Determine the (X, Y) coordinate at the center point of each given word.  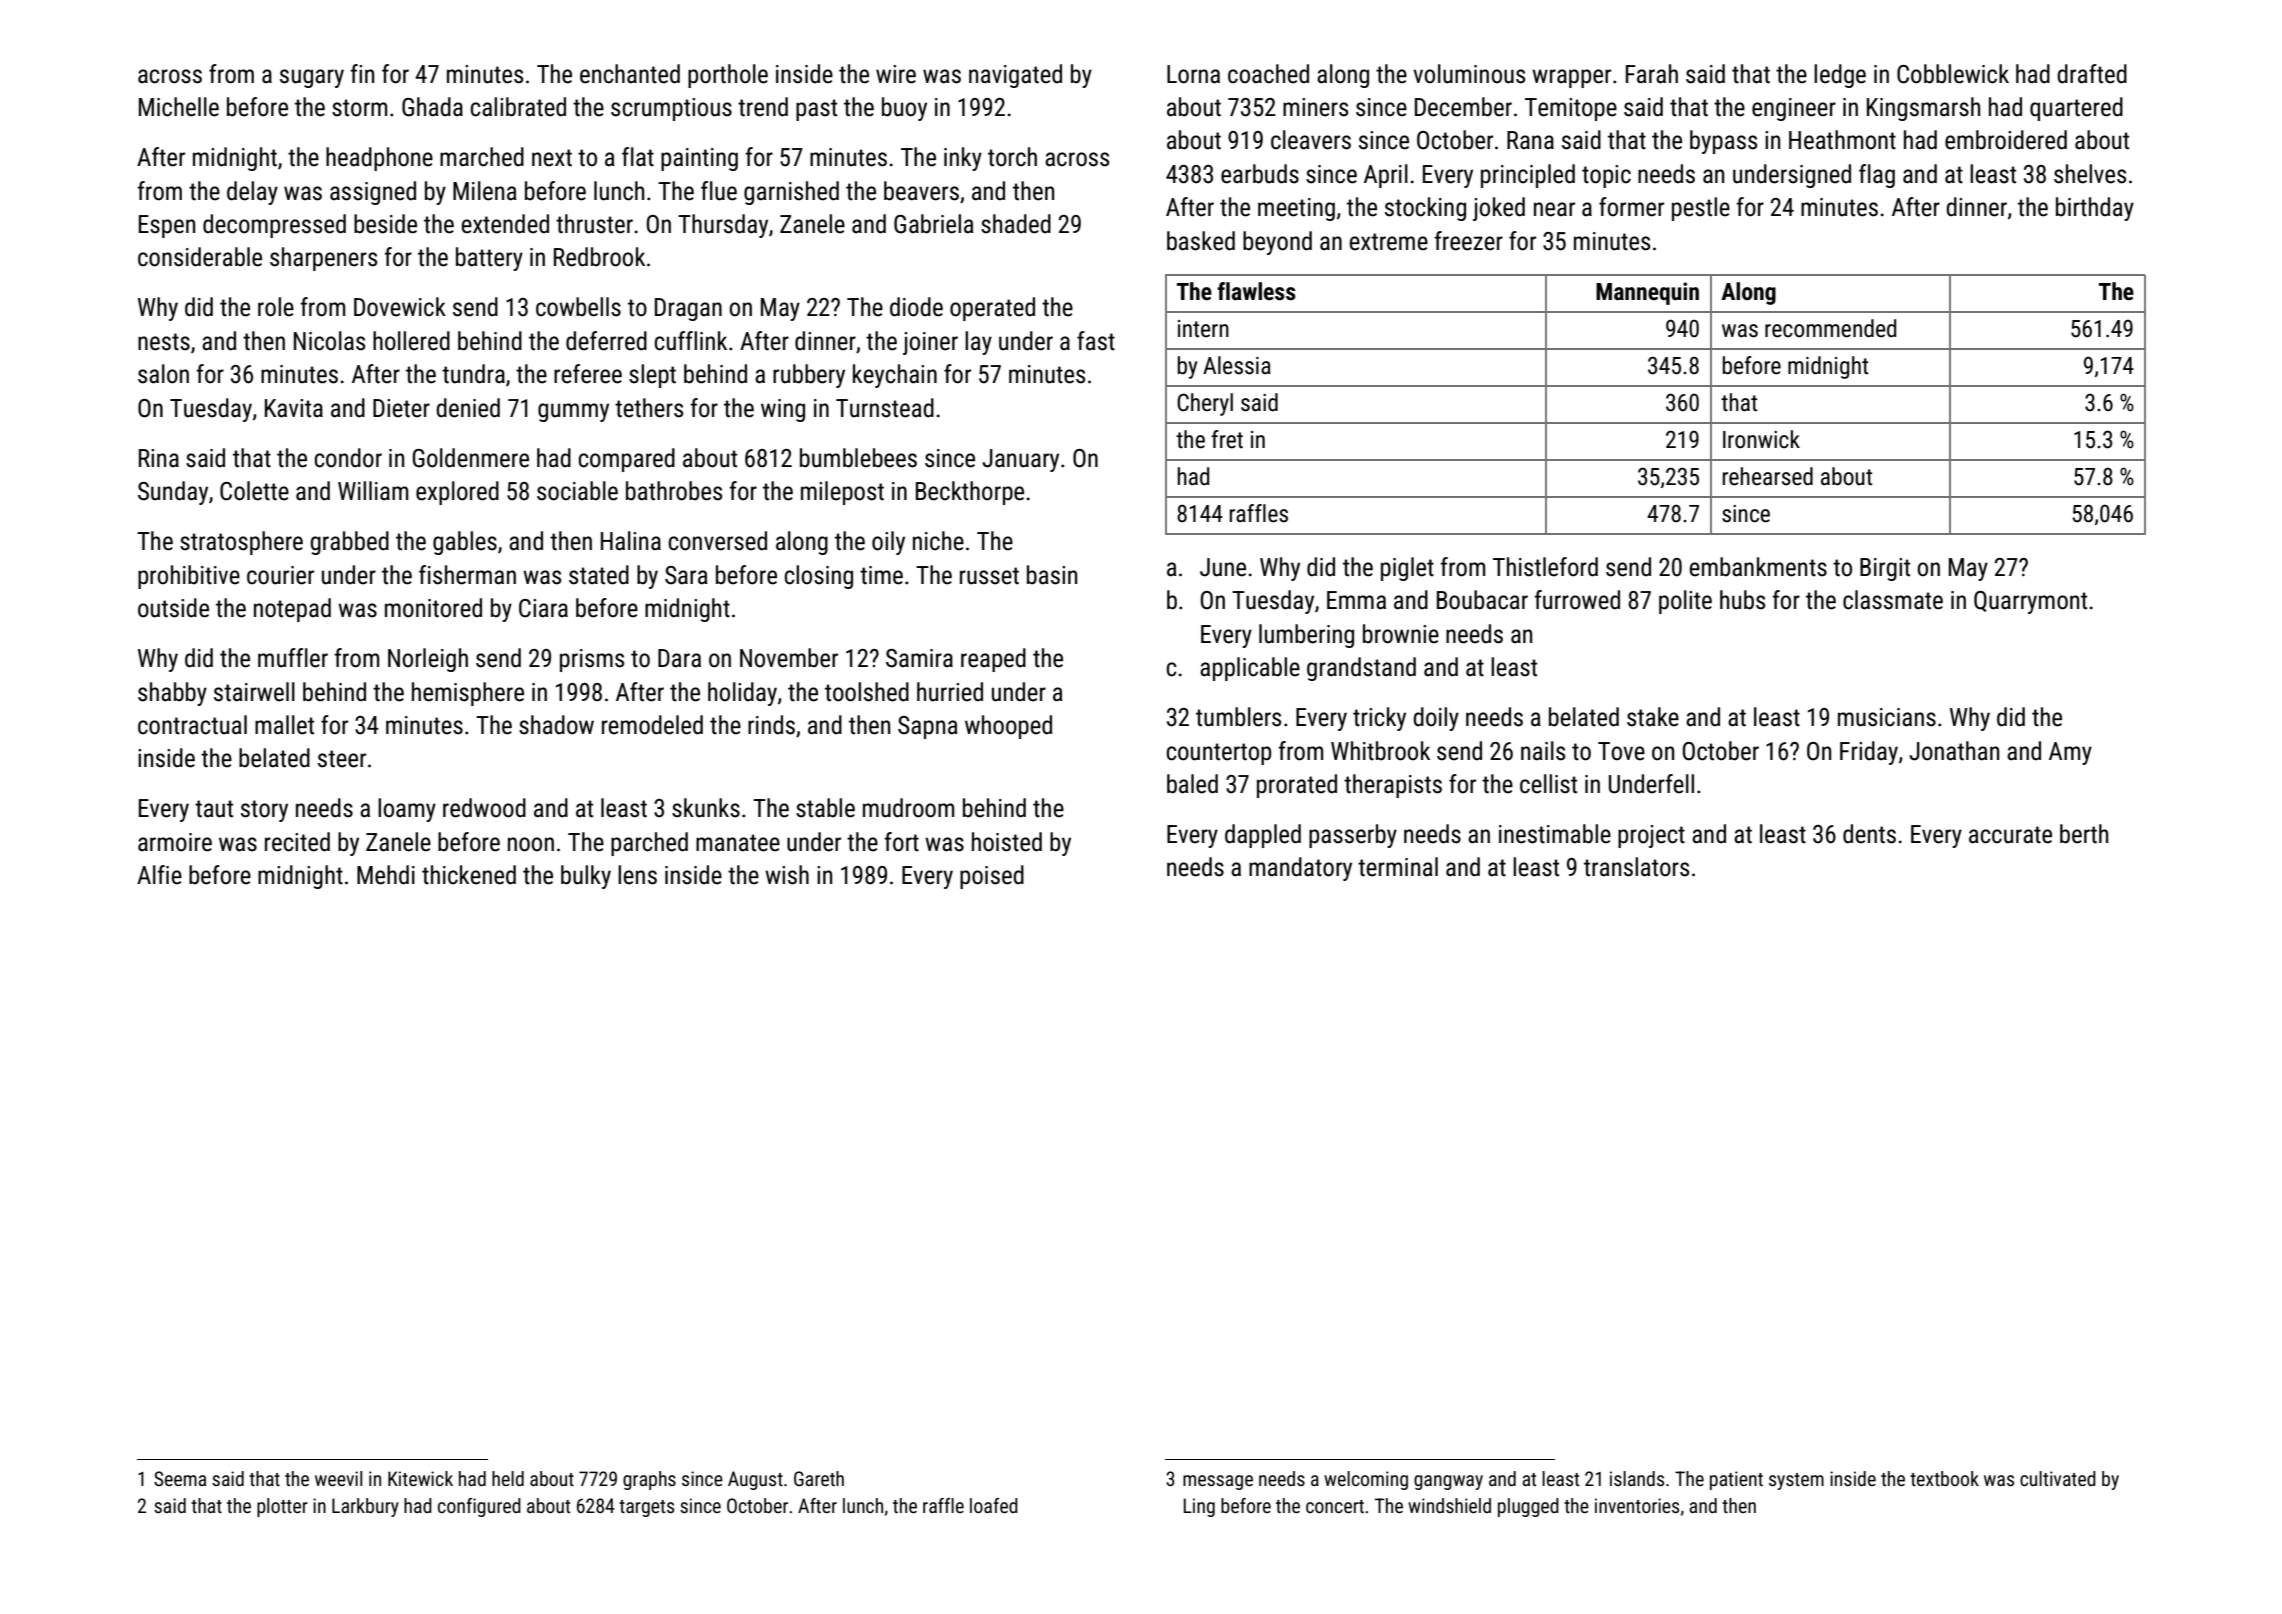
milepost (842, 493)
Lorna (1193, 74)
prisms (592, 660)
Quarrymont (2030, 602)
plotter (282, 1507)
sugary (312, 78)
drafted (2092, 74)
